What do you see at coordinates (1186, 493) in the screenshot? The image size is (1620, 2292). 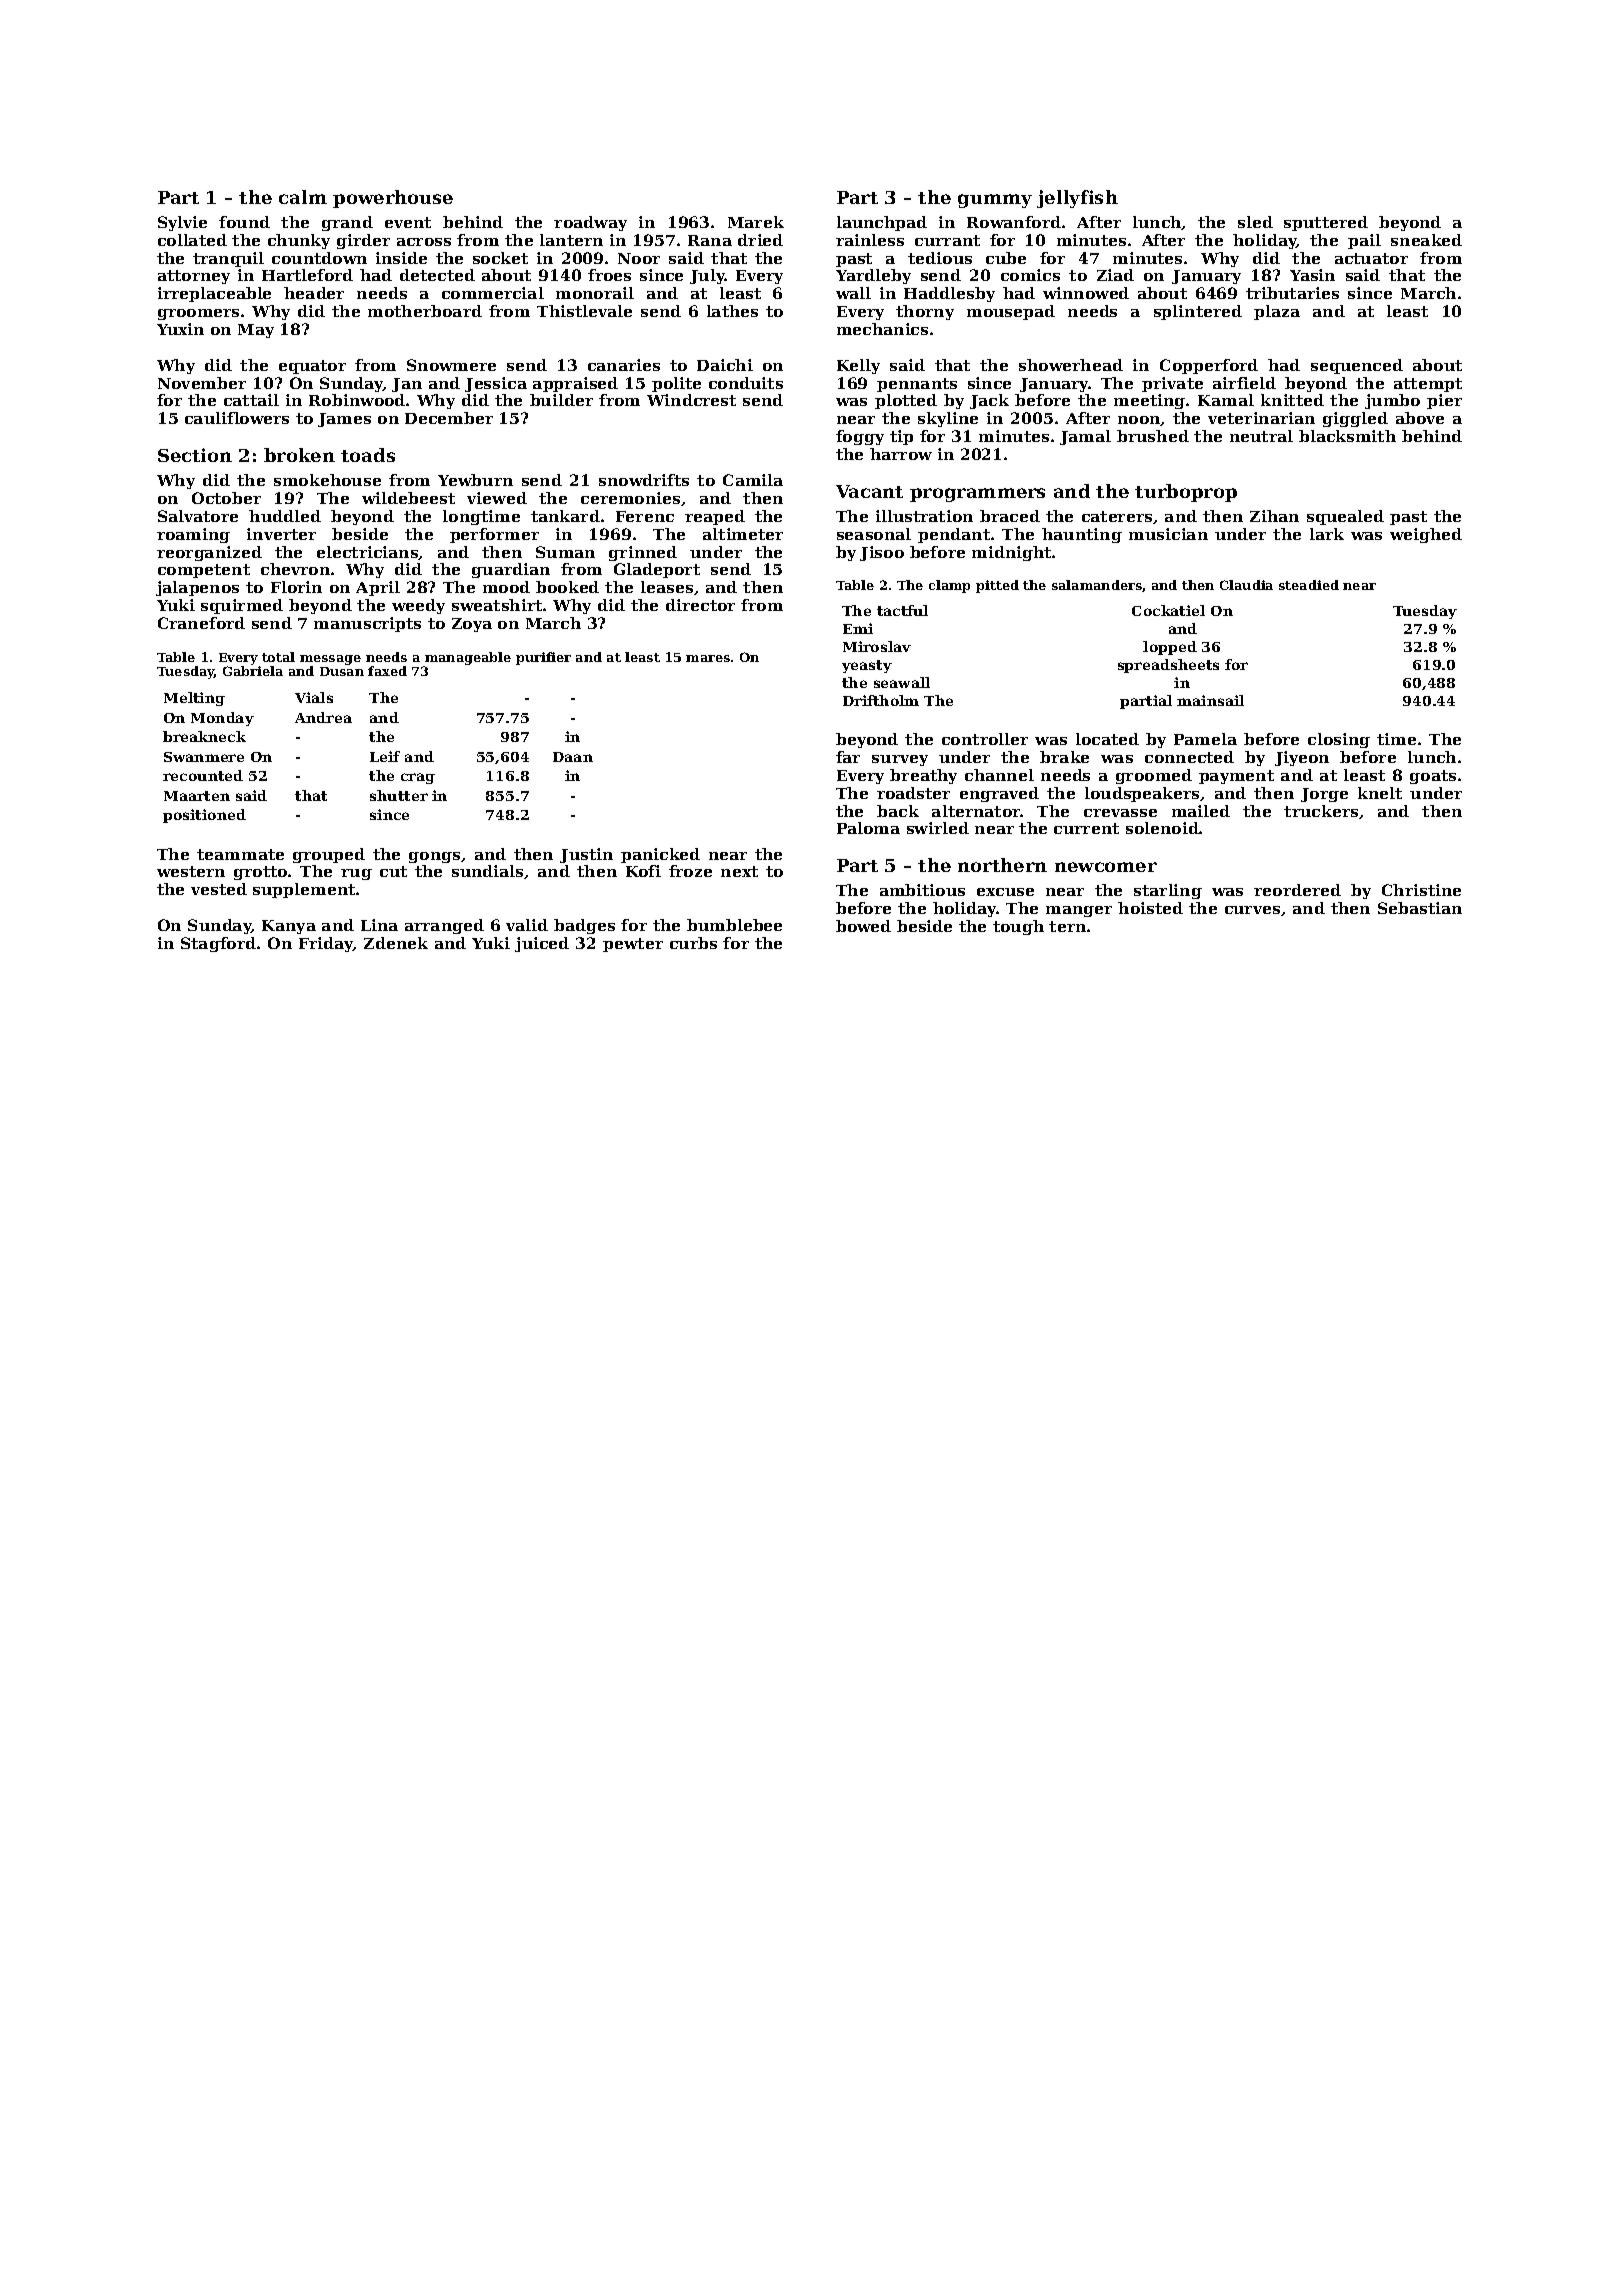 I see `turboprop` at bounding box center [1186, 493].
